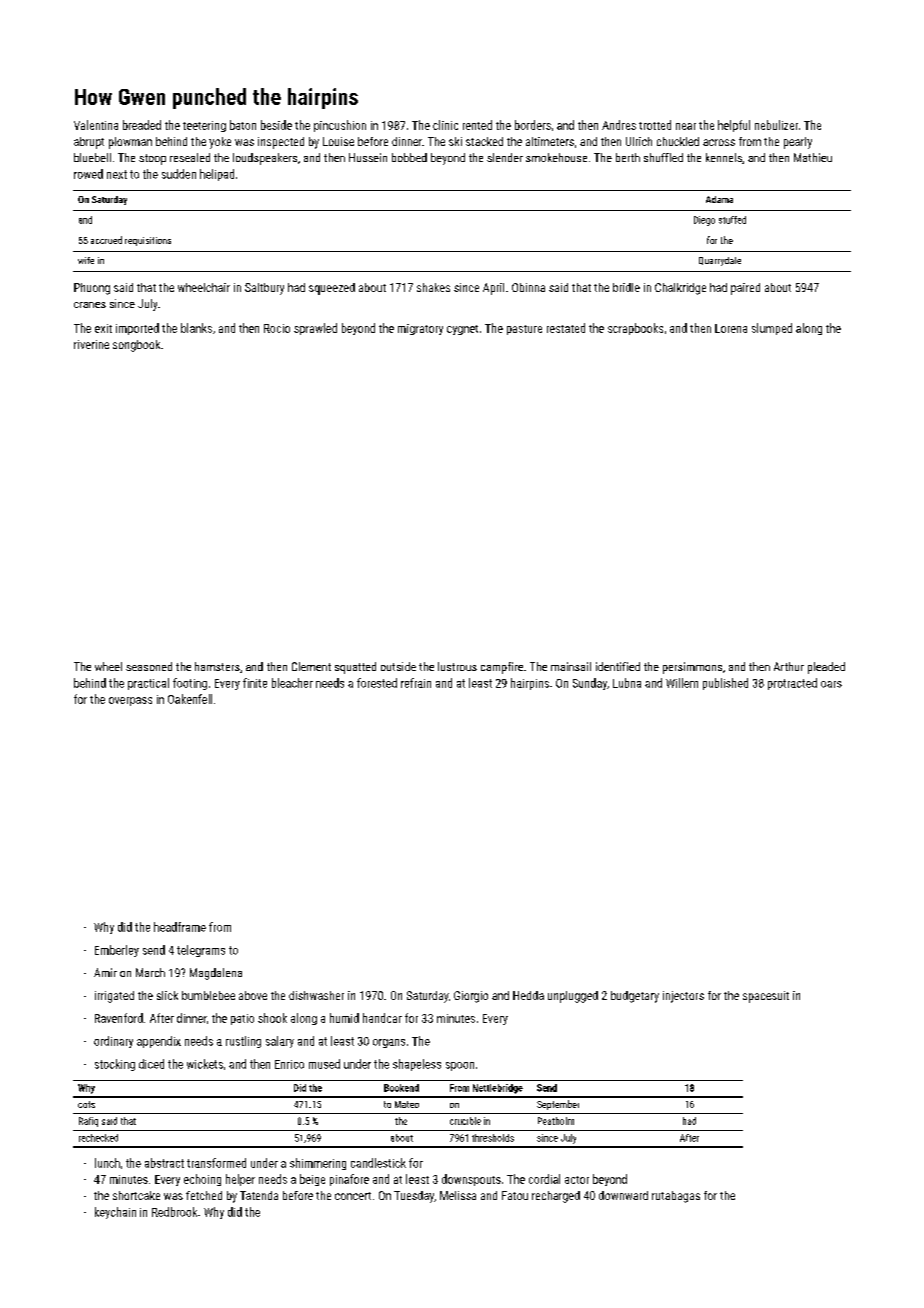 The height and width of the screenshot is (1308, 924). What do you see at coordinates (590, 684) in the screenshot?
I see `Sunday` at bounding box center [590, 684].
